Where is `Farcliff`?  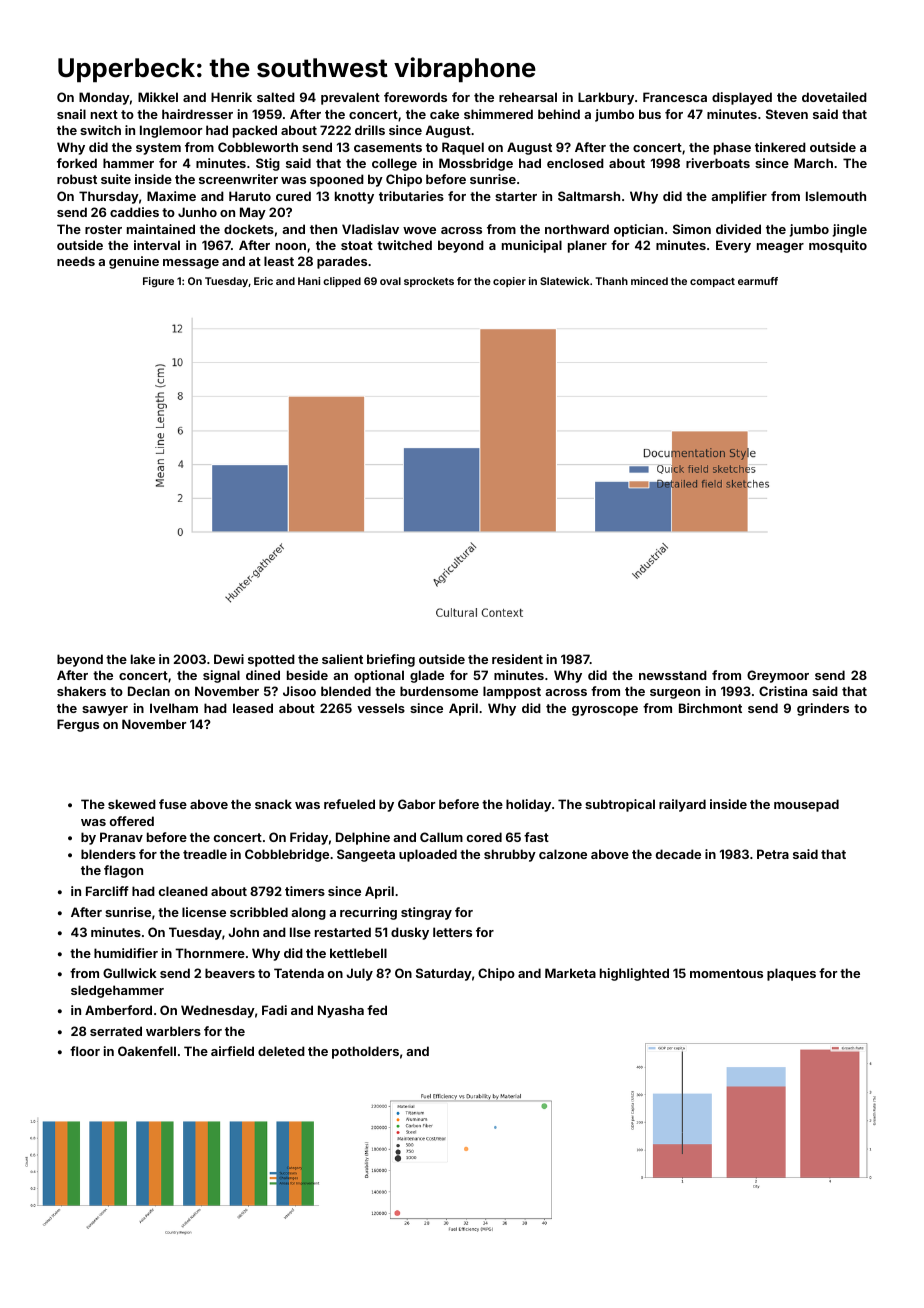 Farcliff is located at coordinates (107, 891).
